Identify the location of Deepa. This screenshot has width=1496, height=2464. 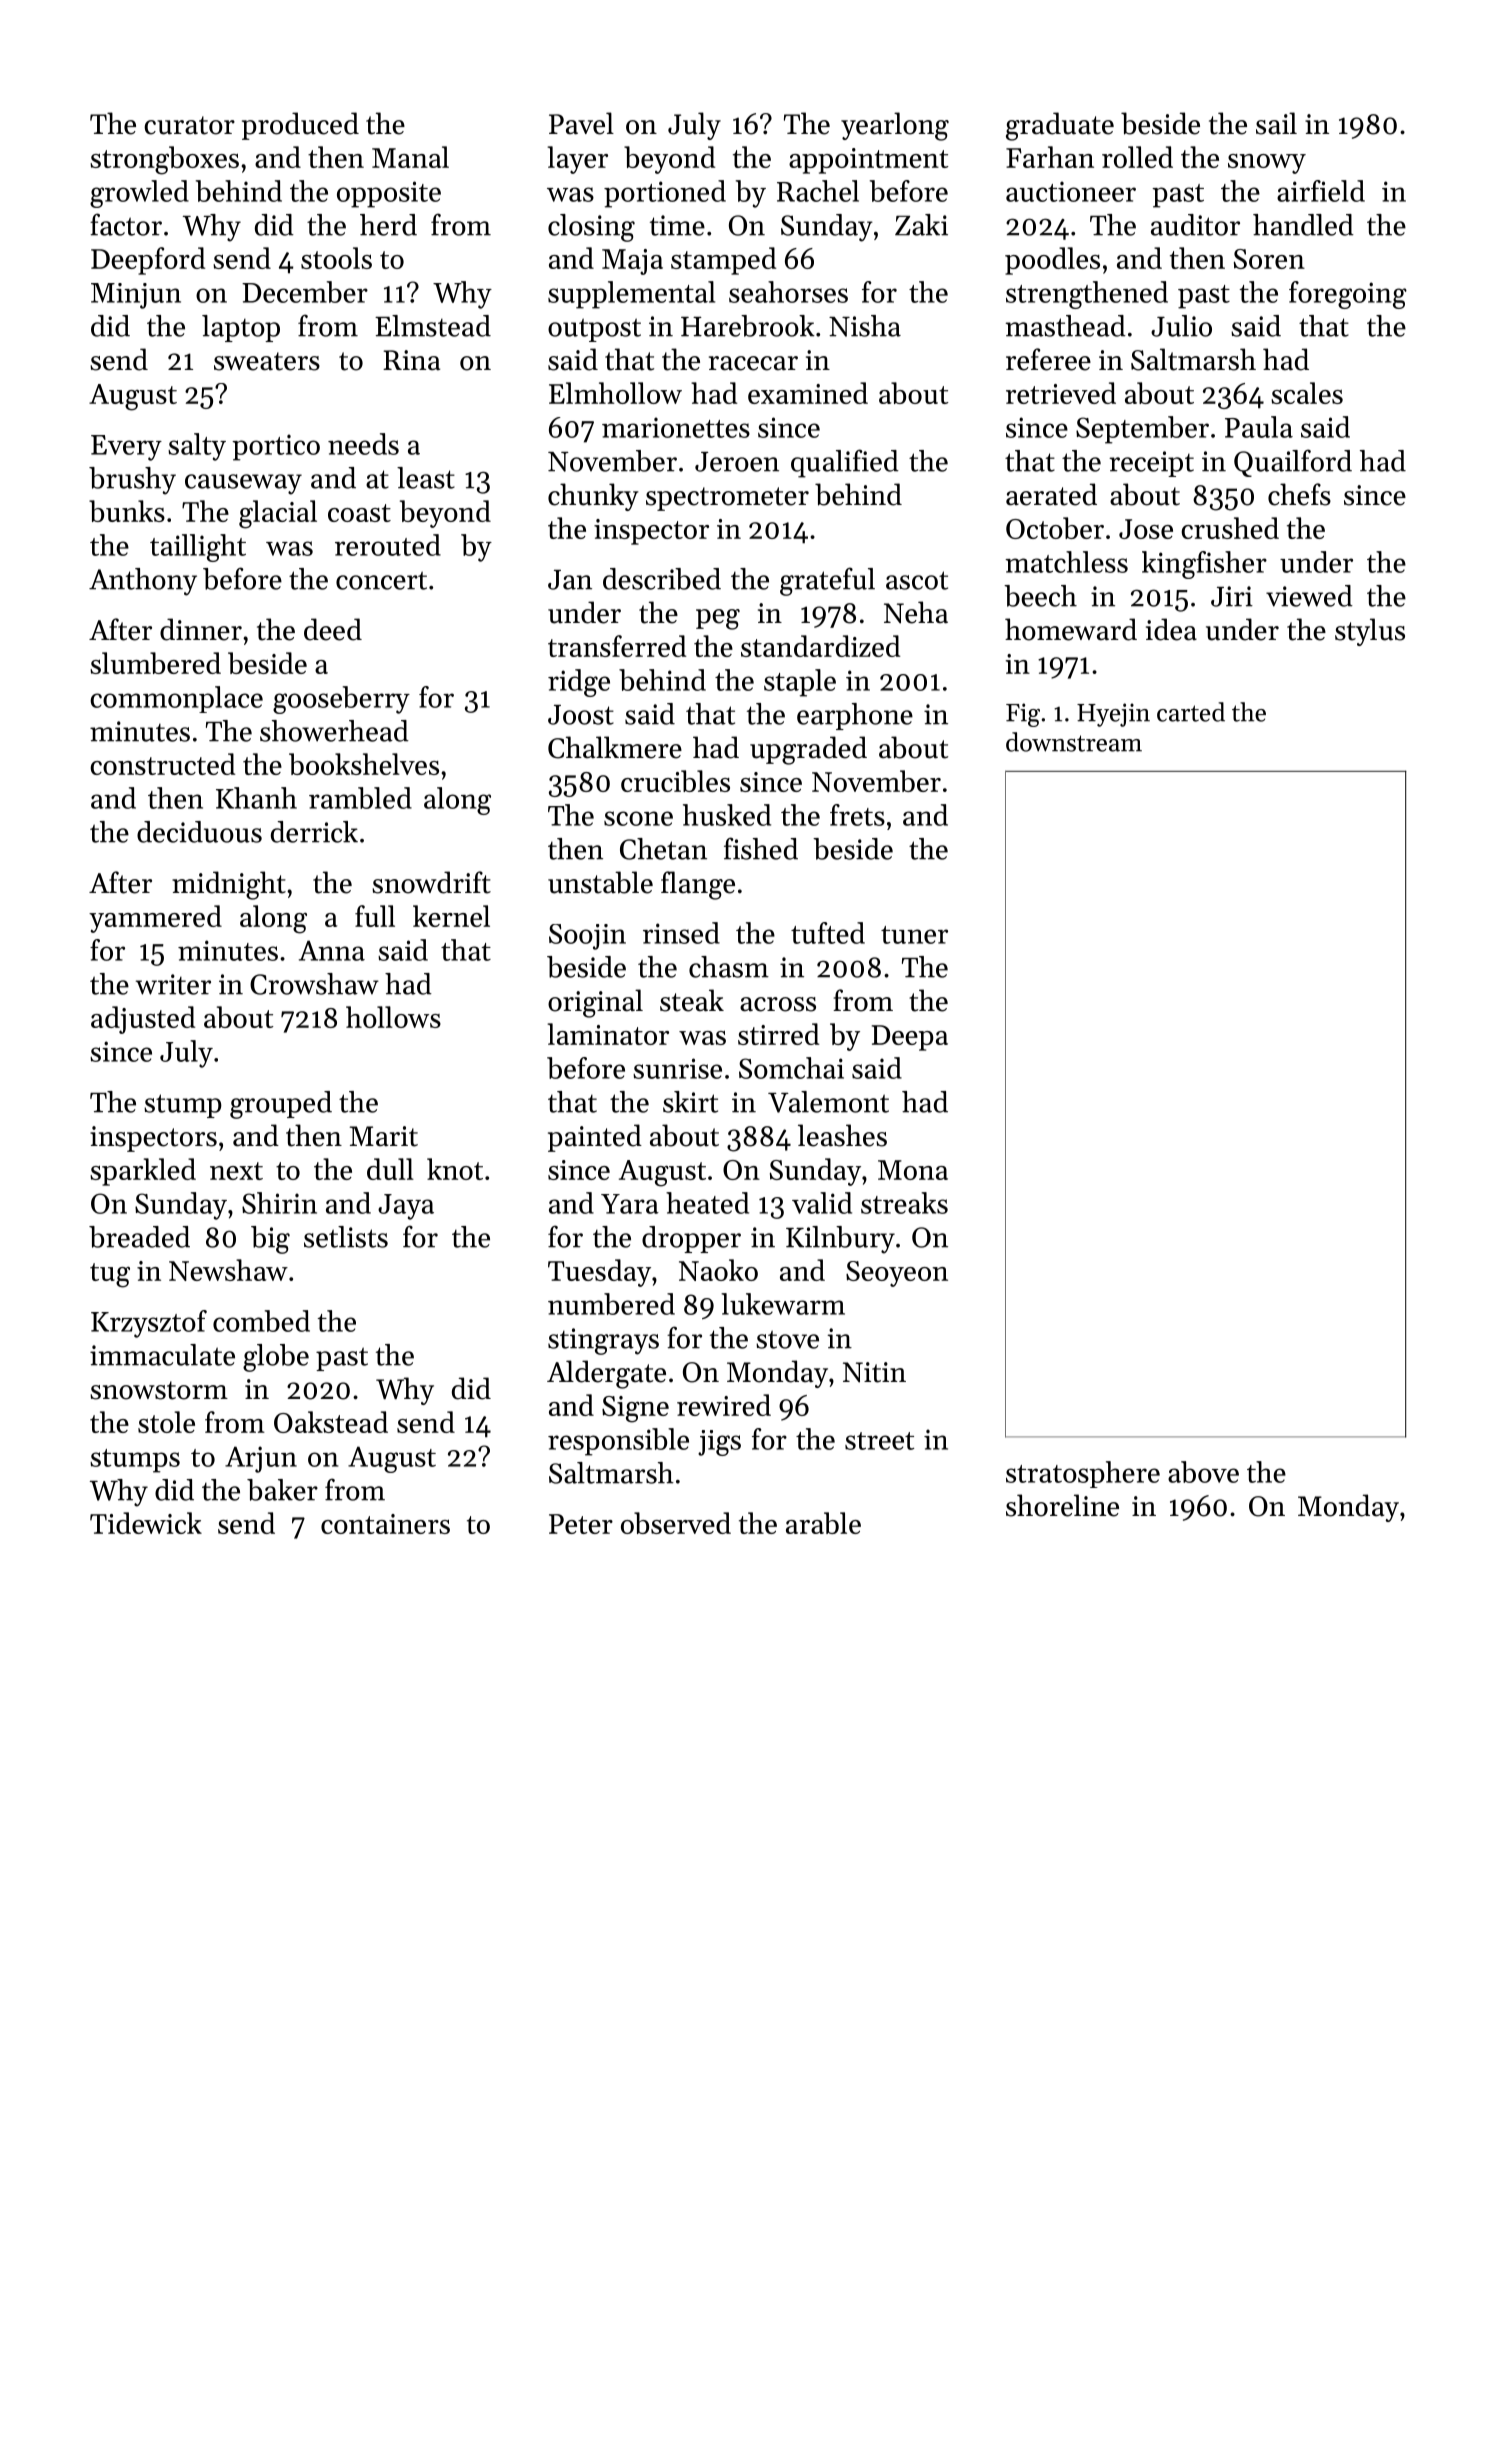
(910, 1038).
